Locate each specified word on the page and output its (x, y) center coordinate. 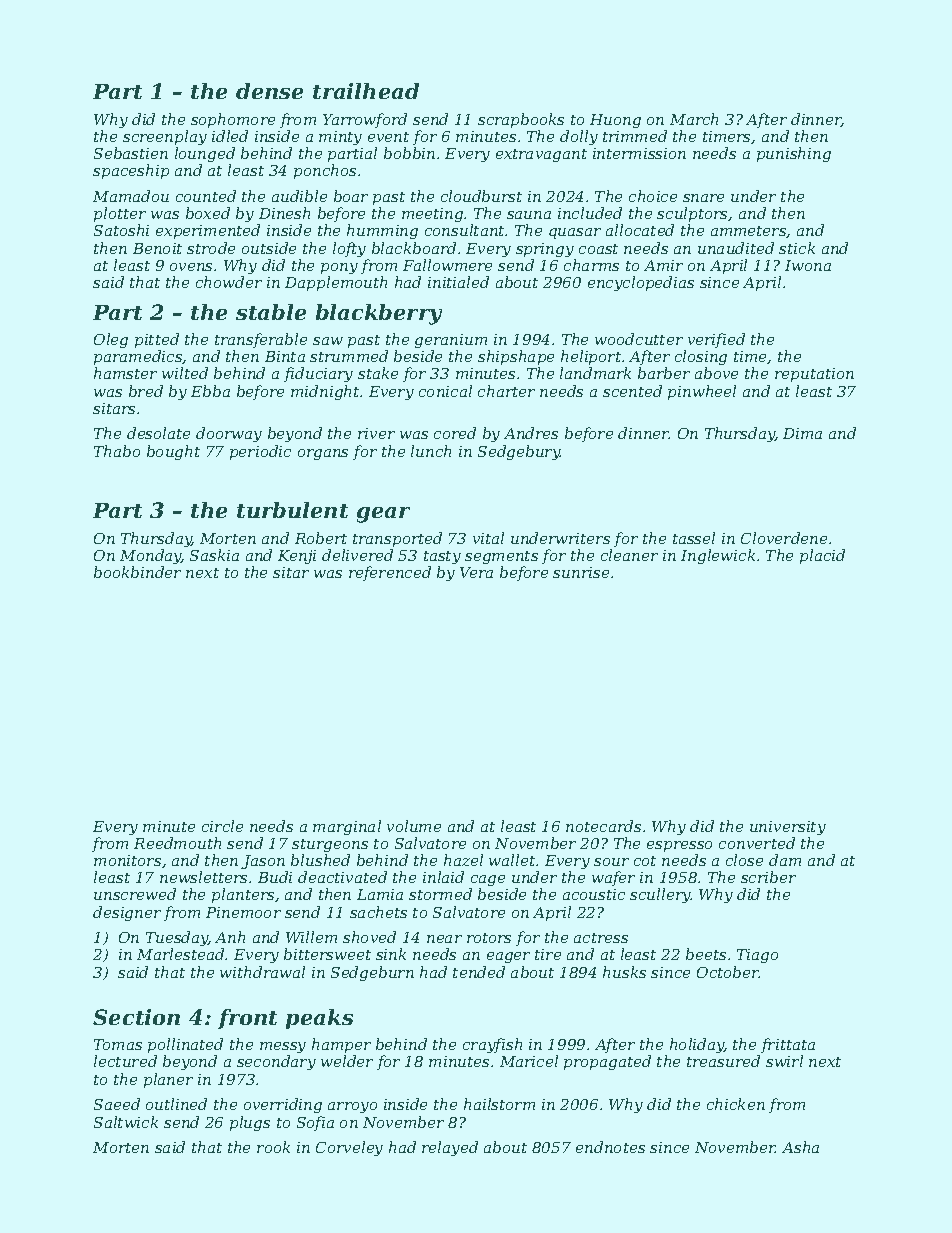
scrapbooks (521, 120)
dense (269, 91)
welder (347, 1061)
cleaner (629, 555)
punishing (794, 154)
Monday (151, 556)
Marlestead (180, 954)
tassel (694, 538)
